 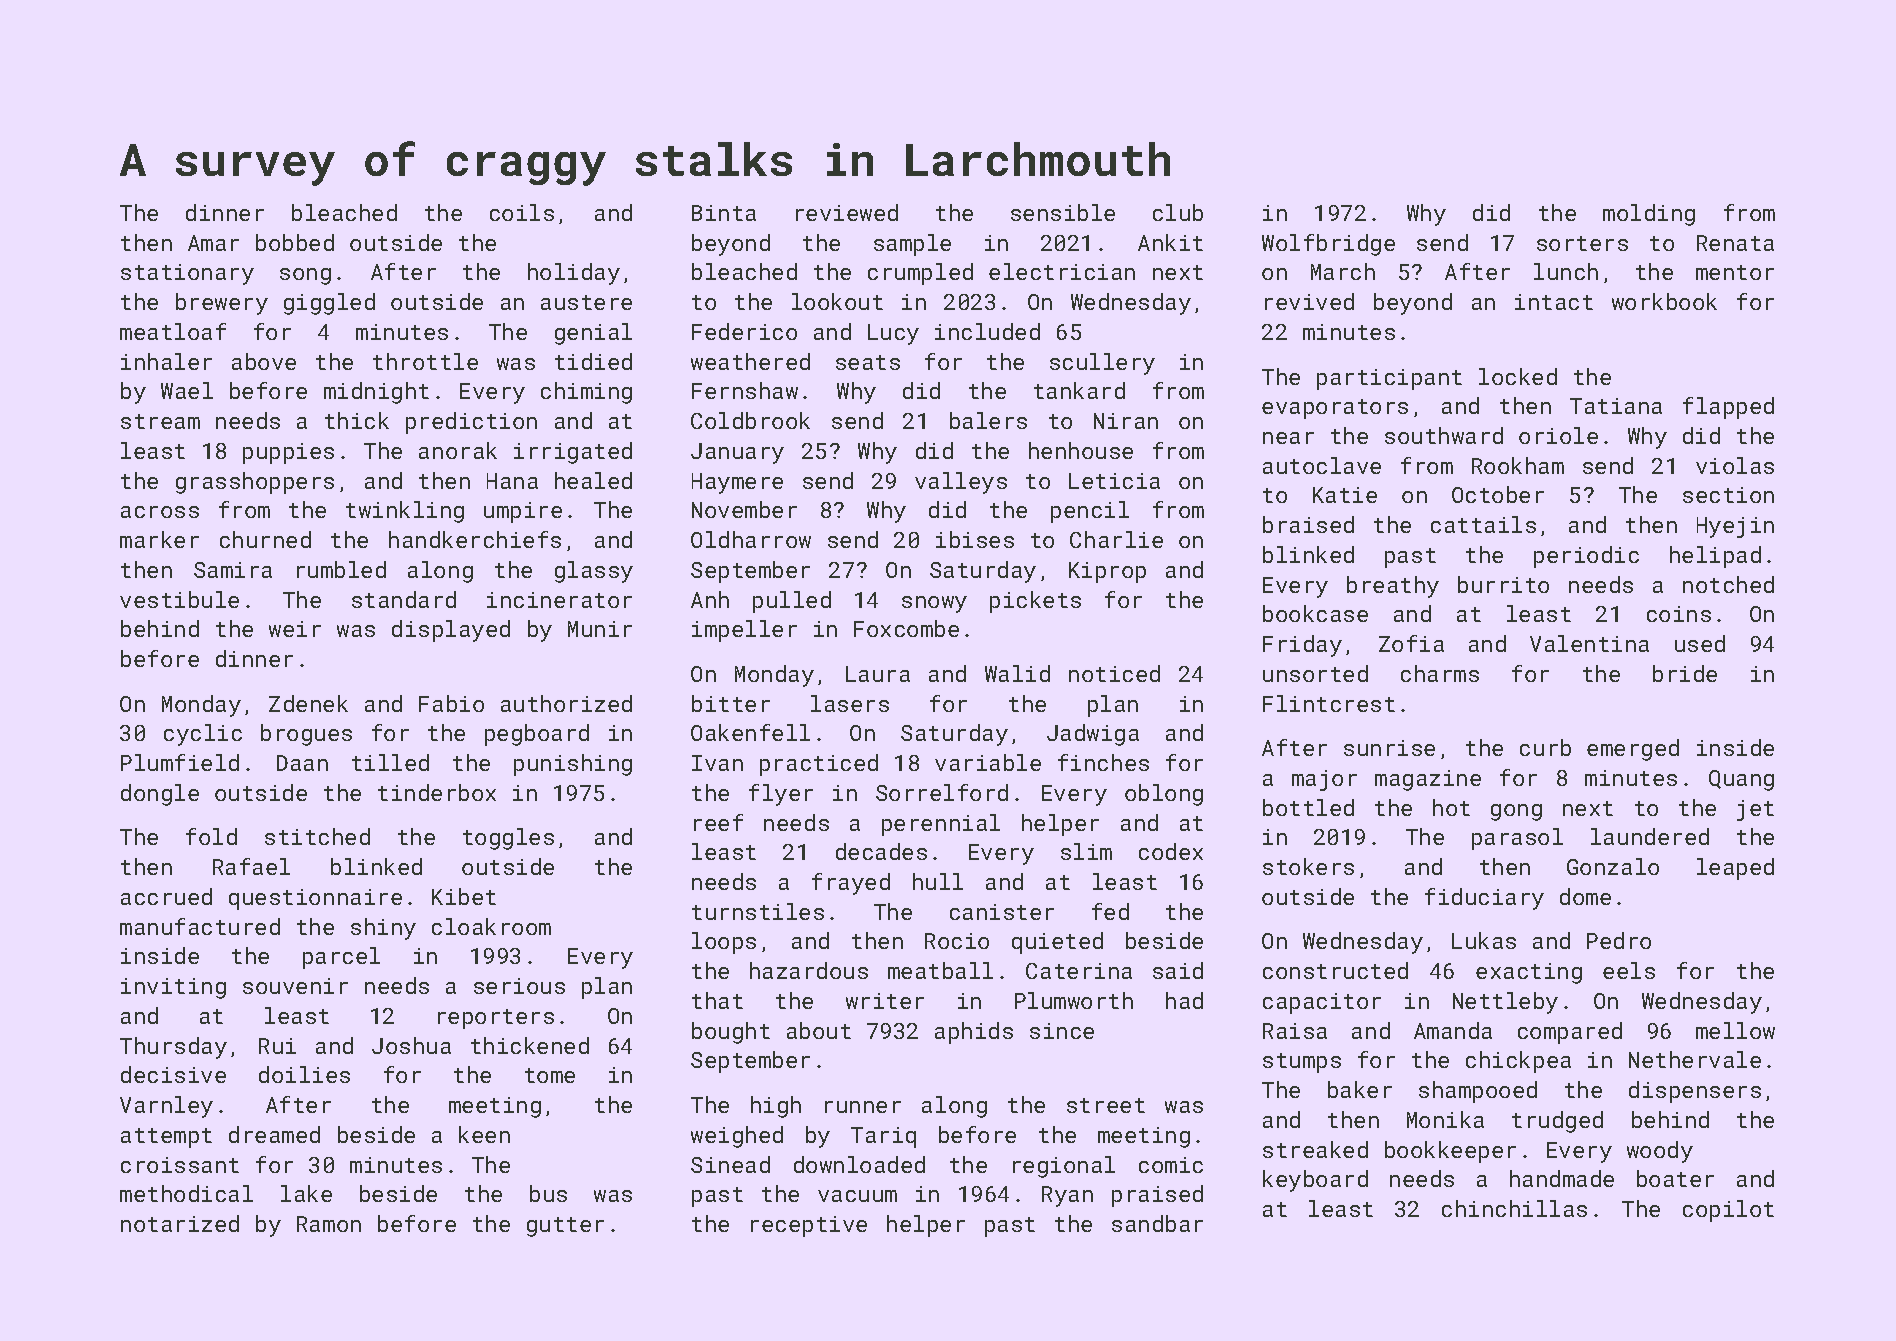 What do you see at coordinates (1064, 1167) in the page?
I see `regional` at bounding box center [1064, 1167].
